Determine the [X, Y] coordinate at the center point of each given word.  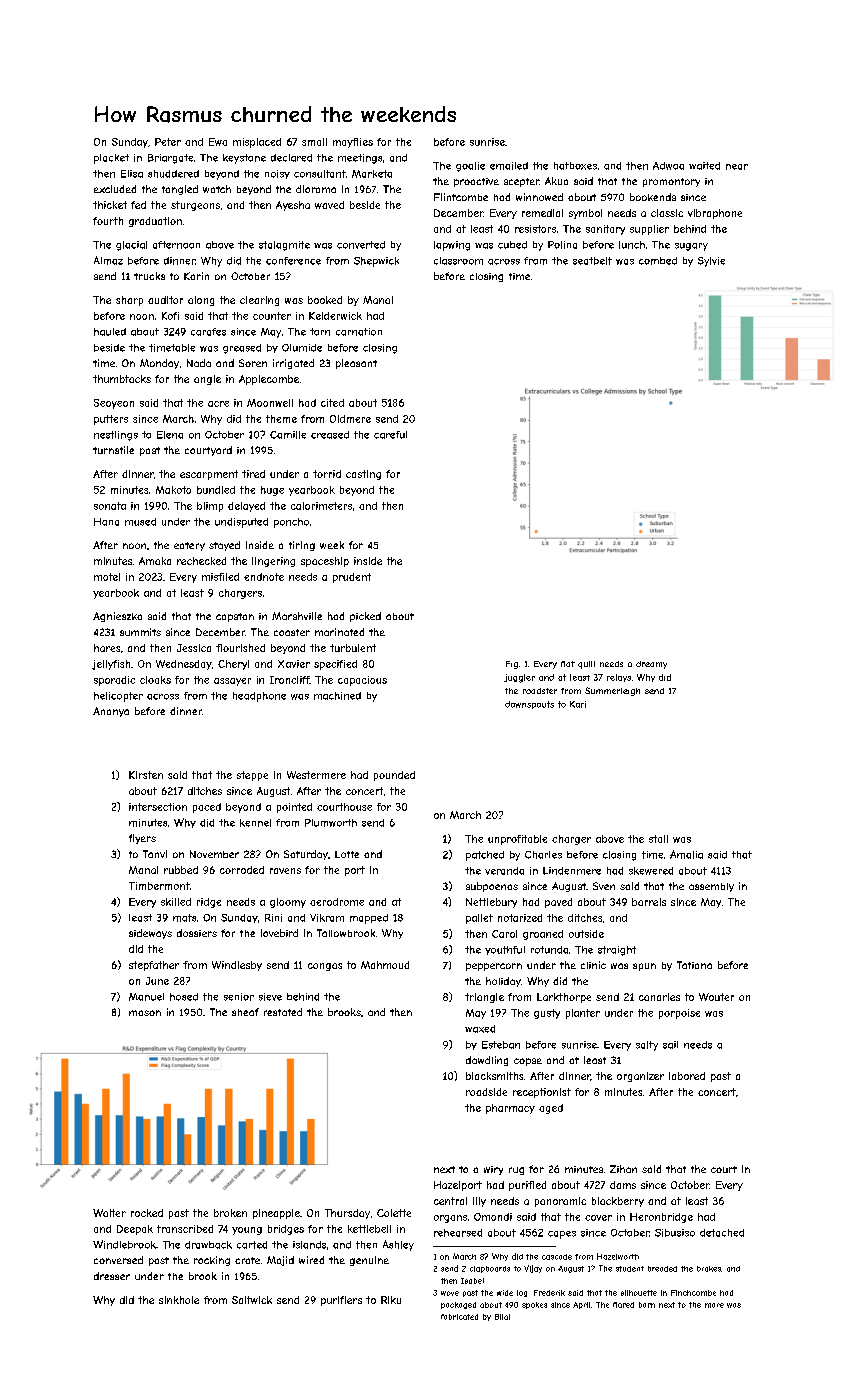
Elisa [132, 174]
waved [329, 205]
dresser [112, 1276]
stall [658, 839]
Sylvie [711, 262]
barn [647, 1305]
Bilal [502, 1317]
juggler [519, 678]
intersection [158, 807]
